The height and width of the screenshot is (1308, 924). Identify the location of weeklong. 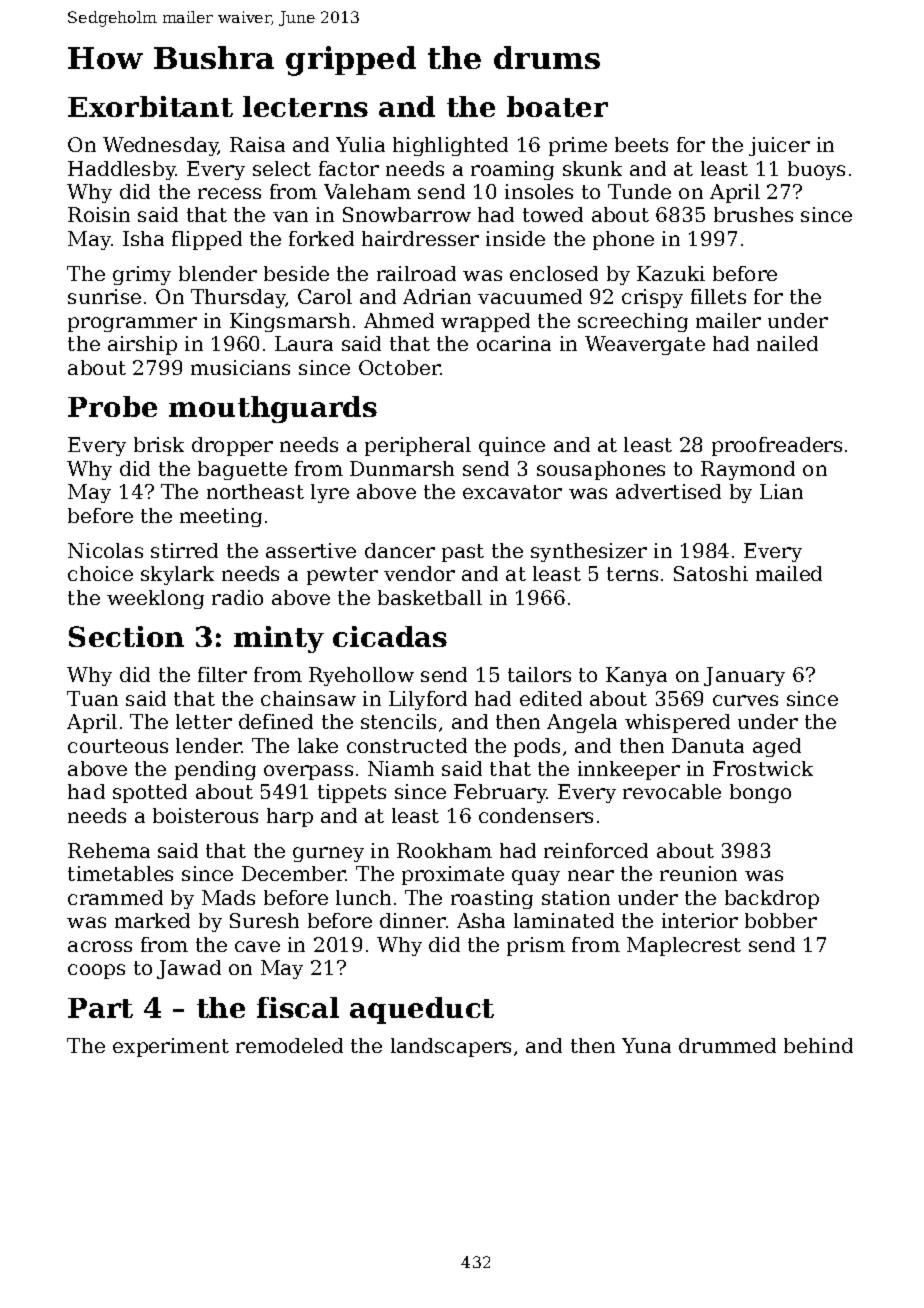
(155, 599).
